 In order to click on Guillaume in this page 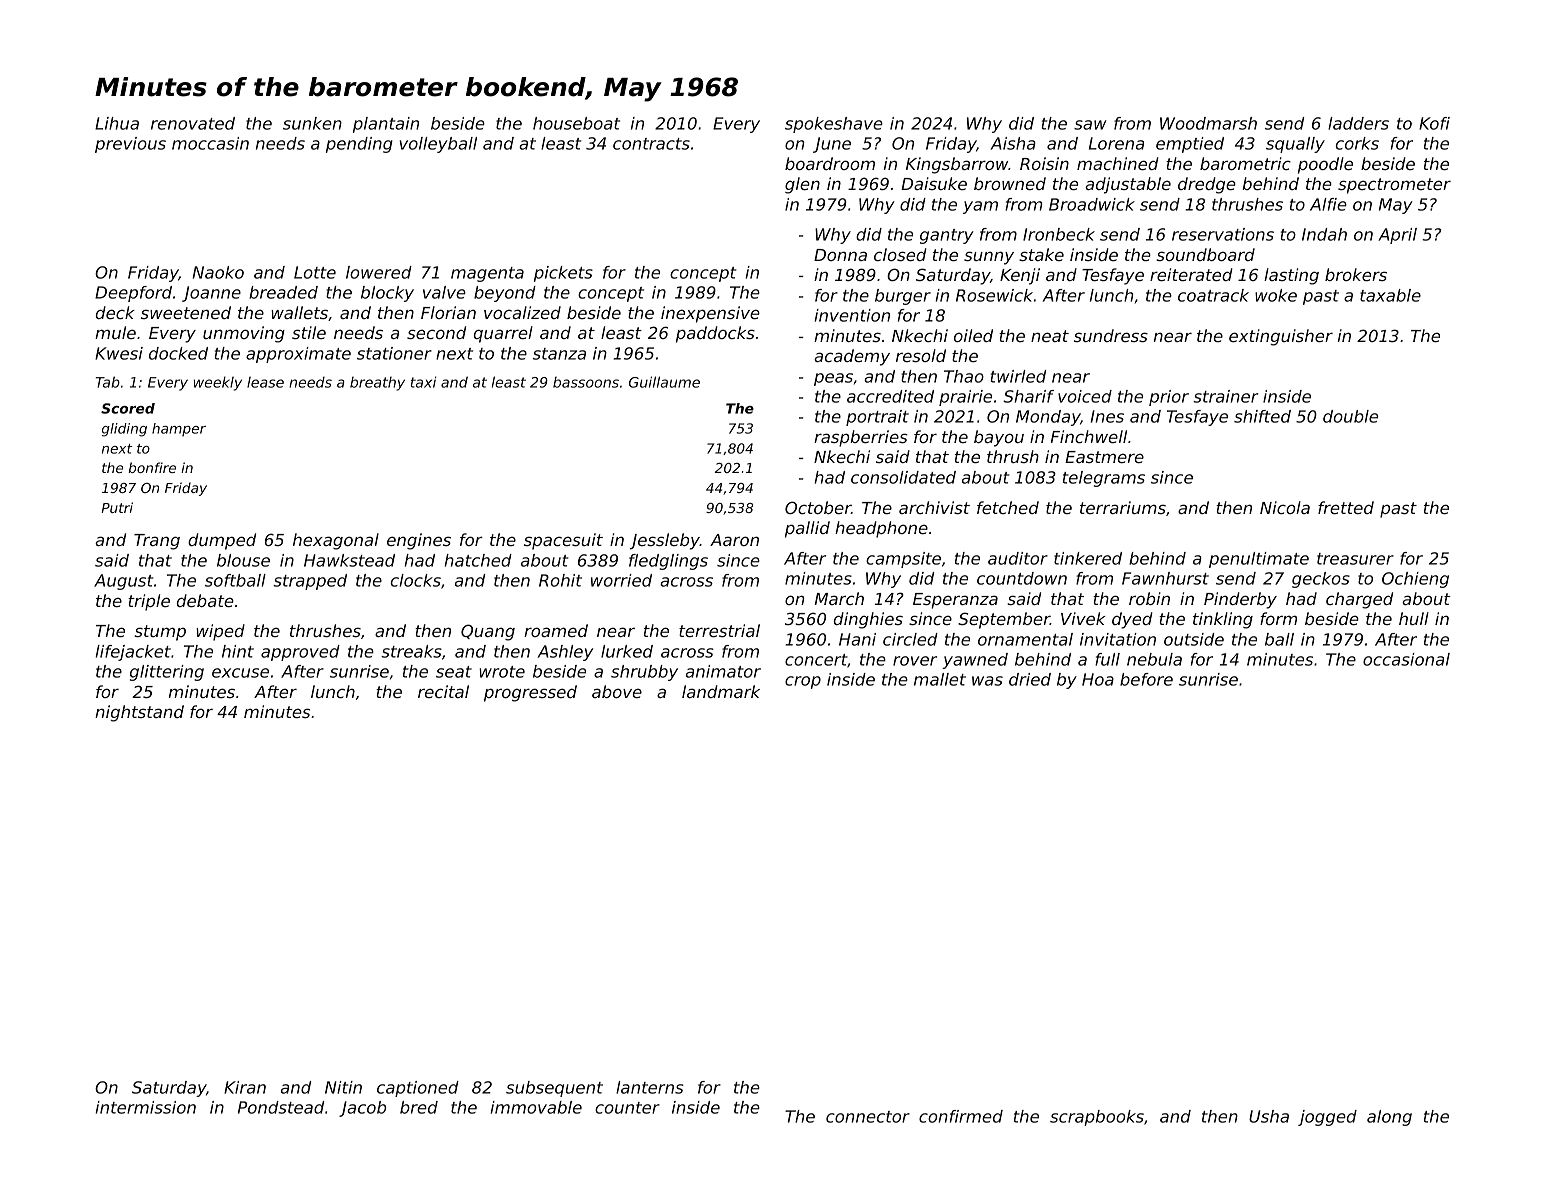, I will do `click(664, 382)`.
